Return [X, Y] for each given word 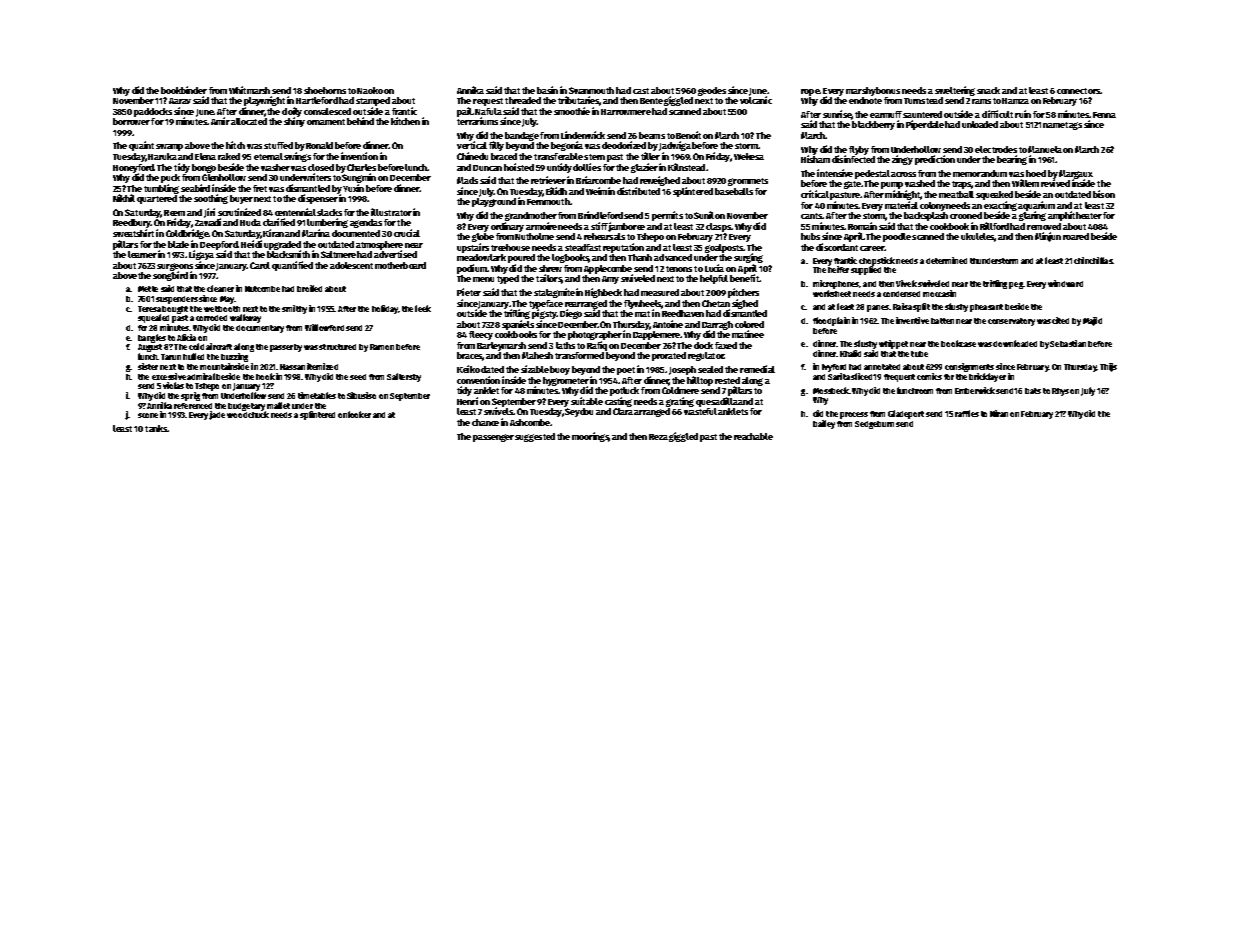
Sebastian [1068, 343]
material [901, 205]
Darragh [717, 325]
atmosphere [379, 245]
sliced [861, 376]
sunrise [837, 114]
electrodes [996, 149]
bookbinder [184, 90]
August [150, 348]
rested [727, 380]
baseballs [734, 191]
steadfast [583, 247]
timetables [317, 395]
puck [170, 178]
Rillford [994, 226]
